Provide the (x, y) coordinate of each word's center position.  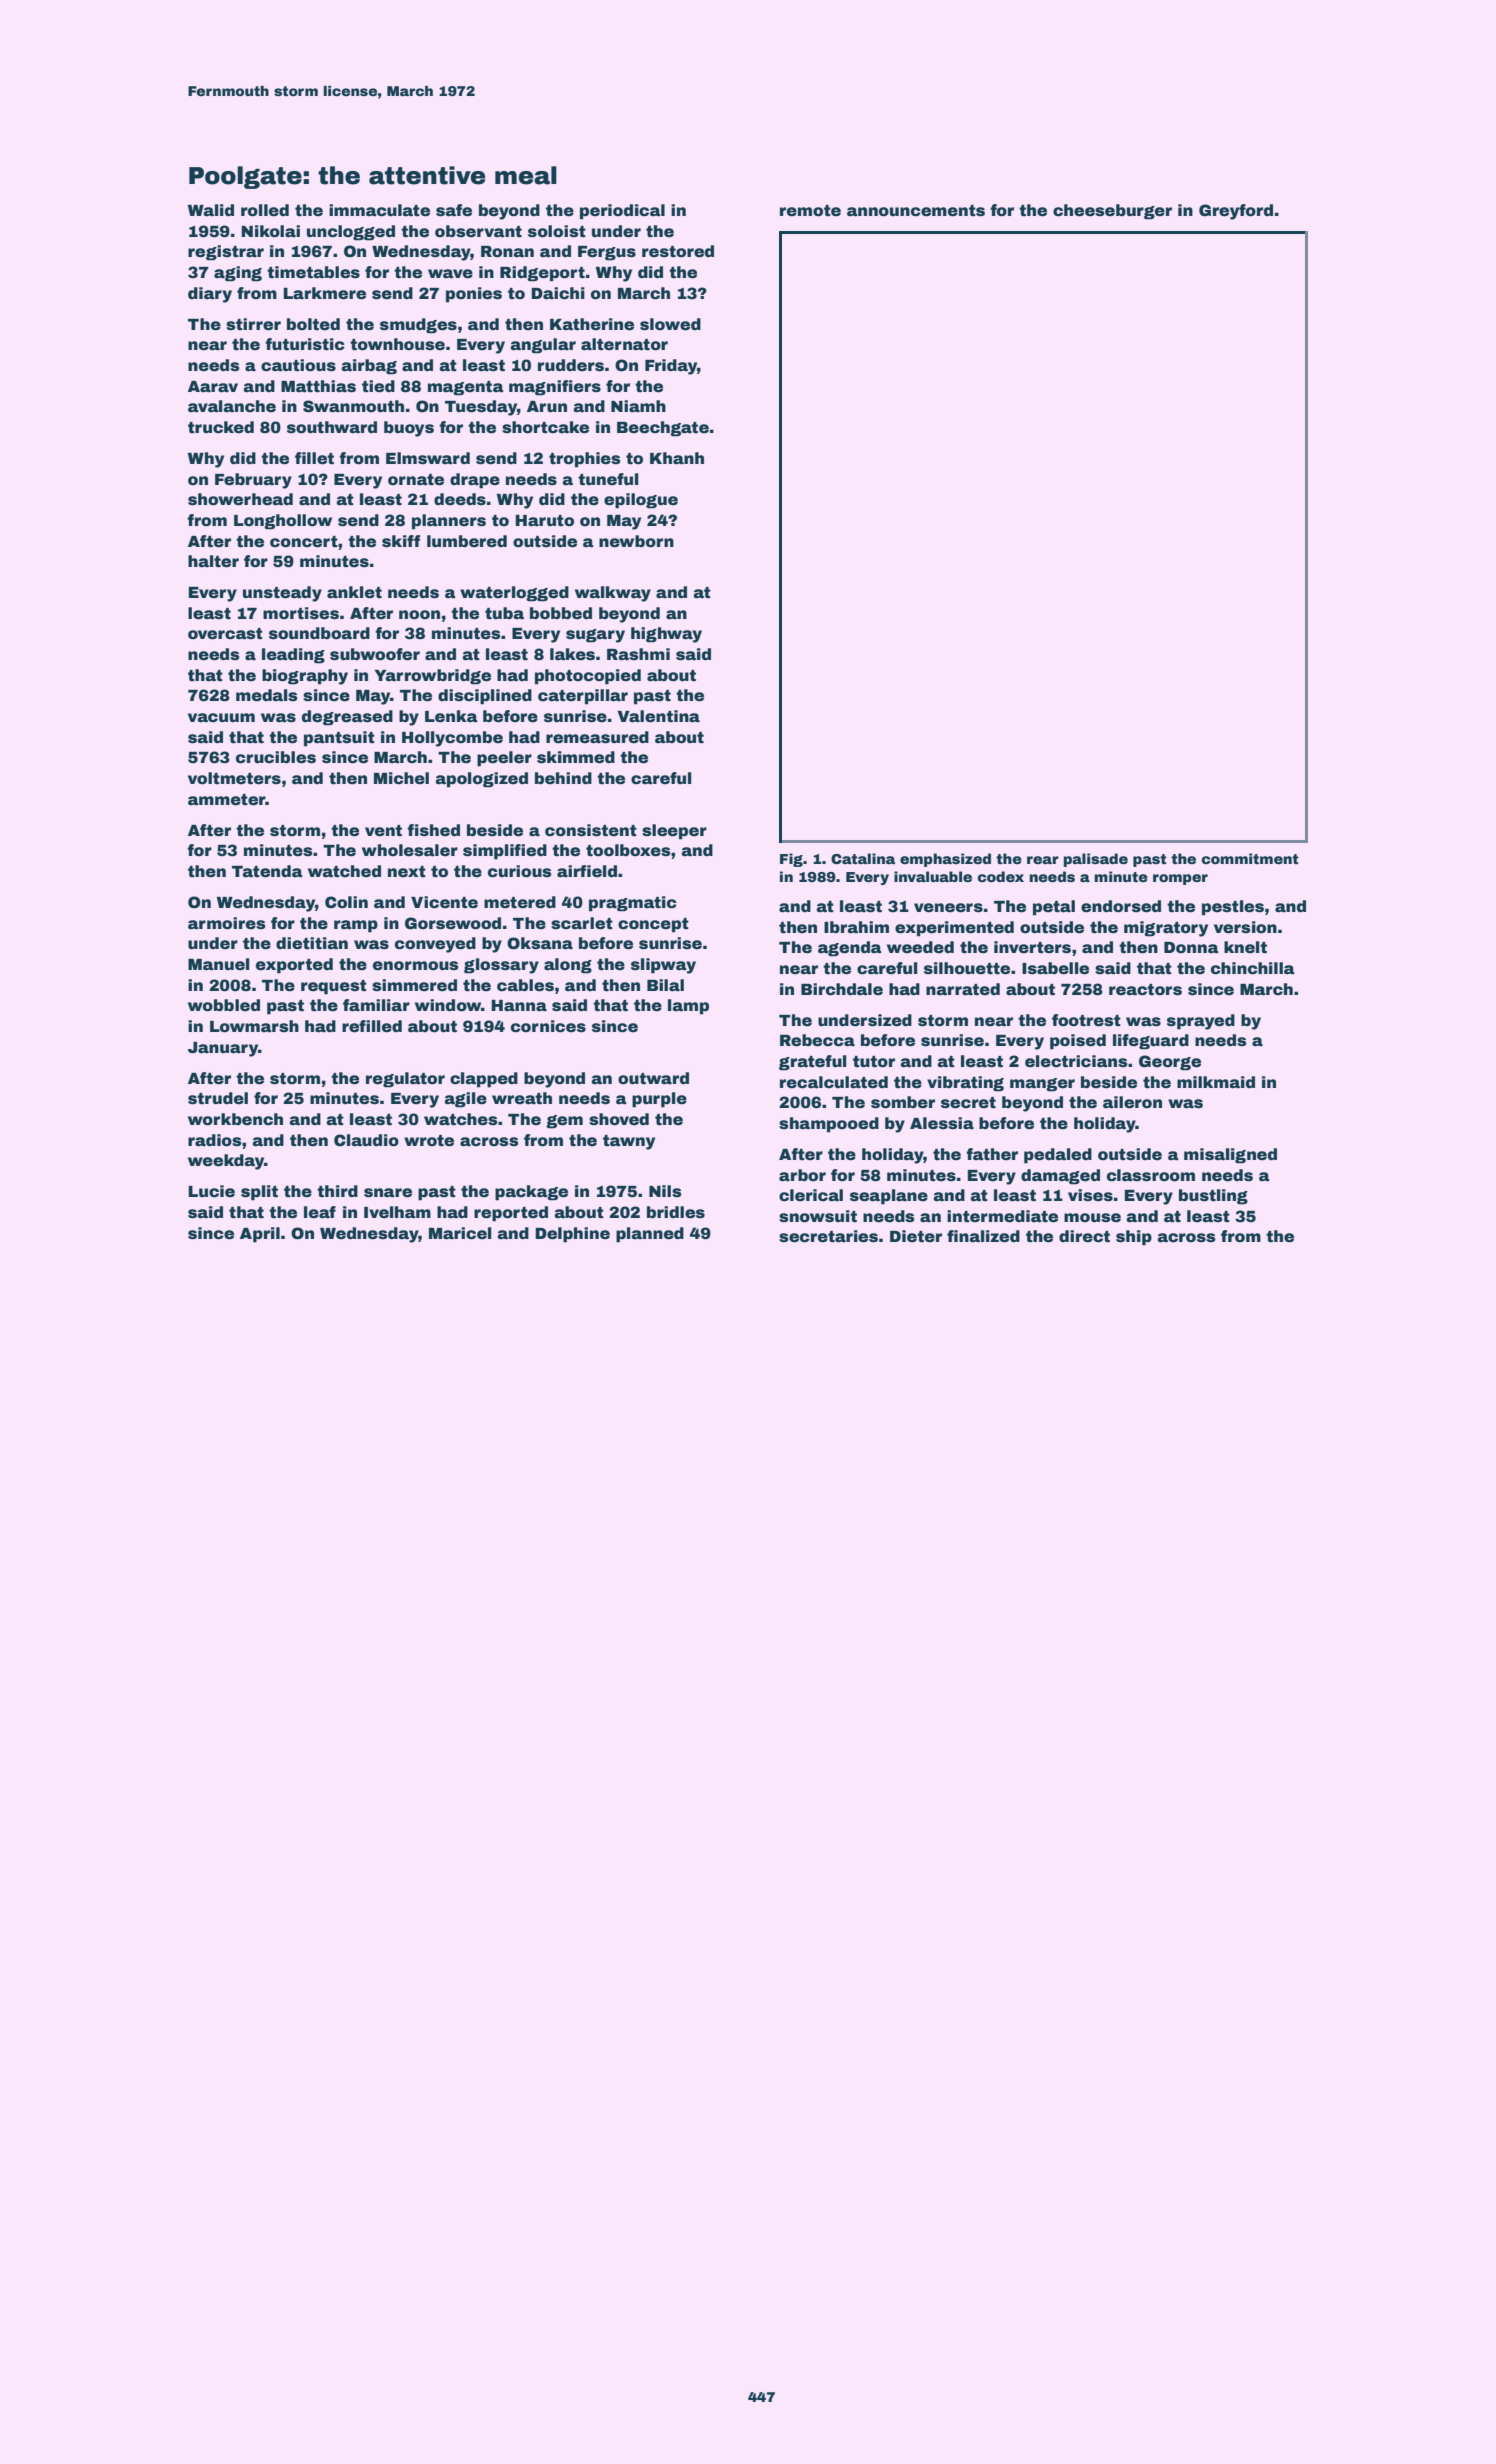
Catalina (863, 858)
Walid (211, 210)
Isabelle (1055, 968)
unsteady (282, 594)
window (448, 1005)
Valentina (658, 716)
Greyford (1236, 212)
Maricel (460, 1233)
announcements (916, 211)
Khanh (677, 458)
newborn (636, 541)
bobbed (561, 613)
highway (666, 635)
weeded (920, 947)
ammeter (227, 800)
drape (475, 481)
